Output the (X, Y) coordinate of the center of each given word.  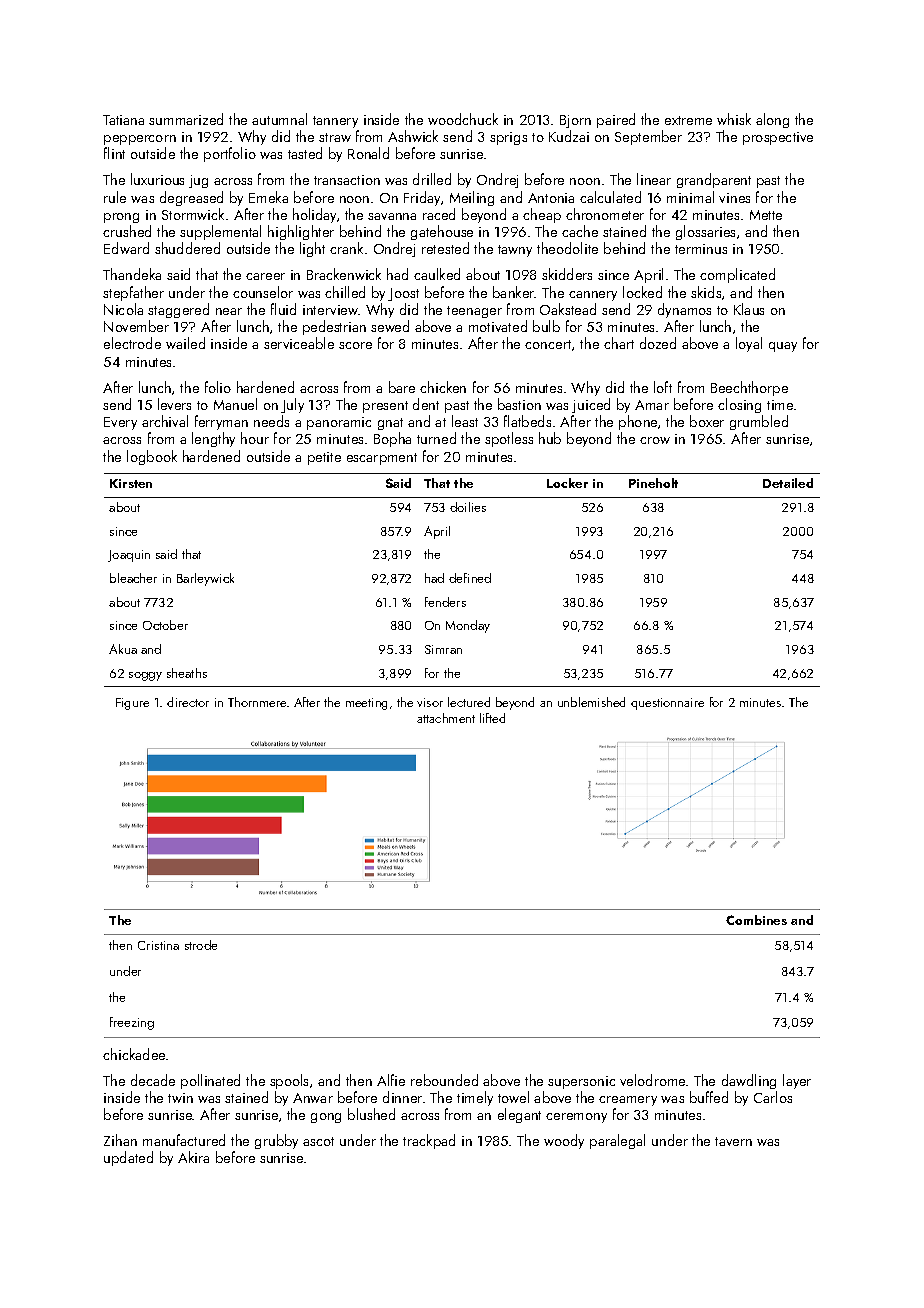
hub (550, 438)
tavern (733, 1141)
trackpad (429, 1141)
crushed (127, 231)
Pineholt (653, 483)
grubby (276, 1141)
